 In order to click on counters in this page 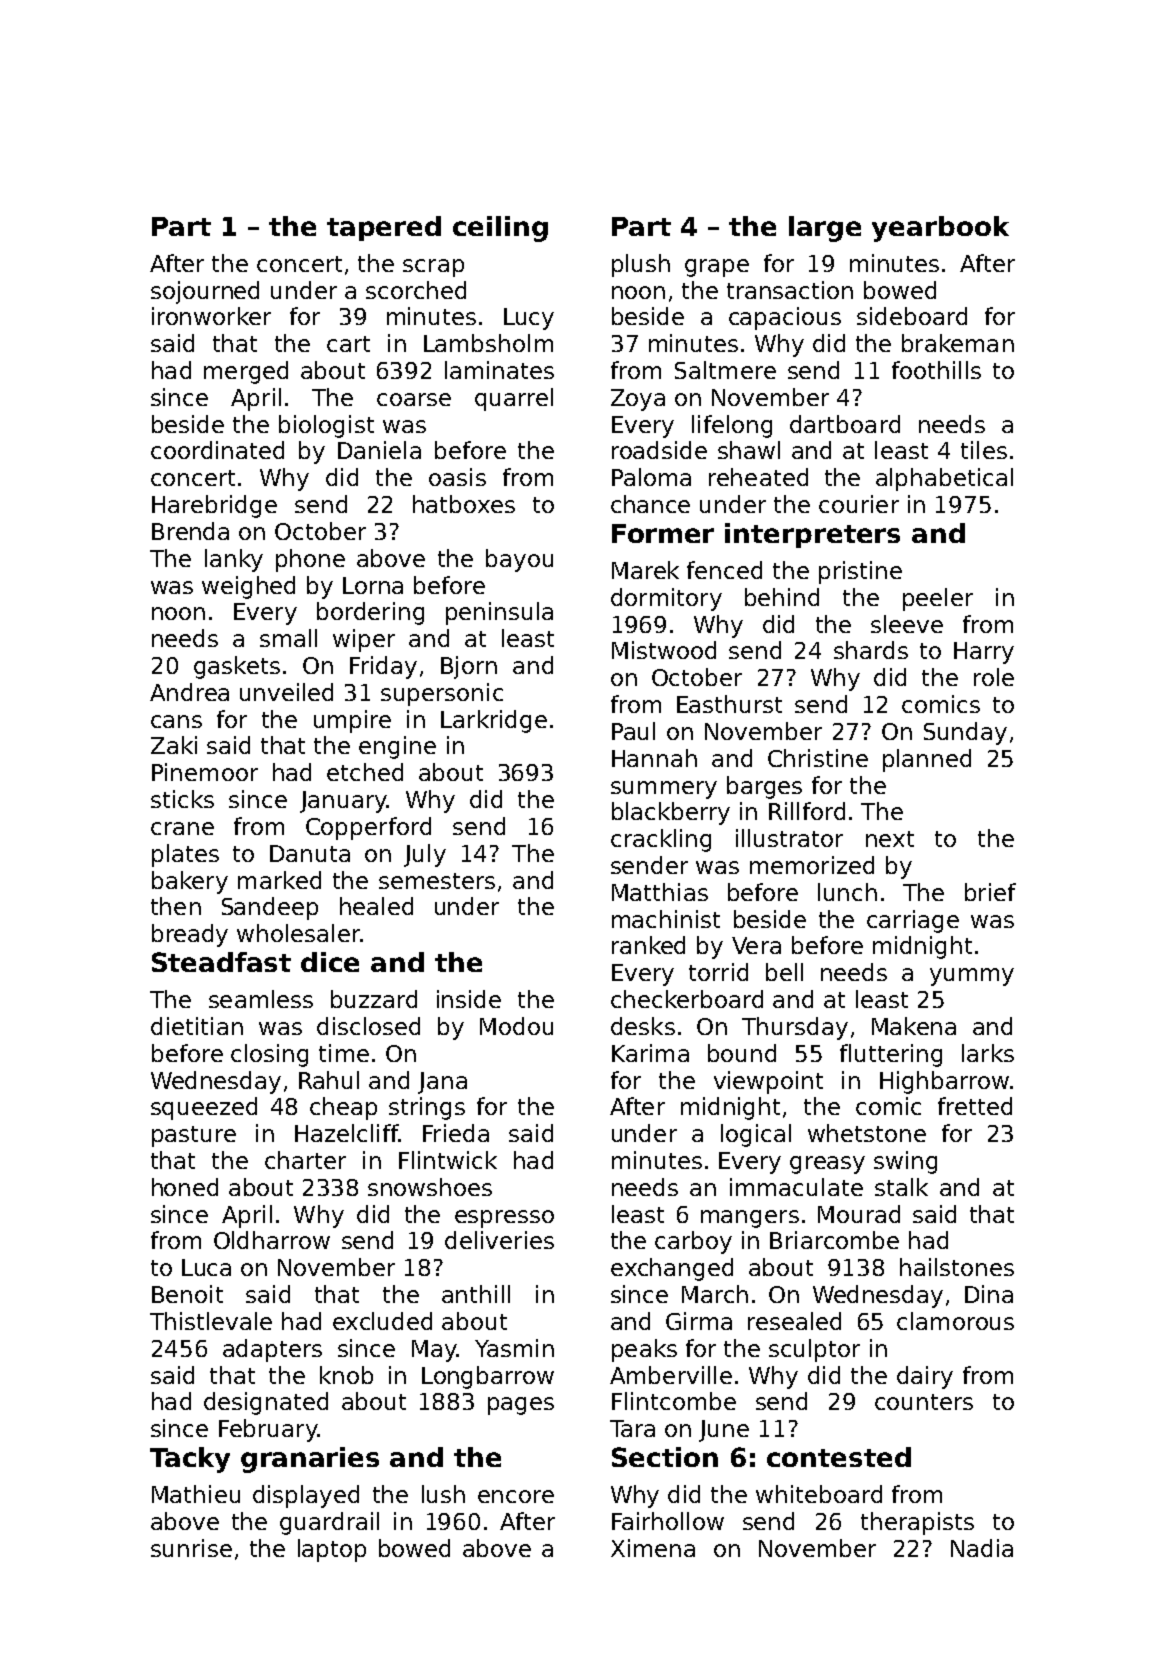, I will do `click(924, 1402)`.
